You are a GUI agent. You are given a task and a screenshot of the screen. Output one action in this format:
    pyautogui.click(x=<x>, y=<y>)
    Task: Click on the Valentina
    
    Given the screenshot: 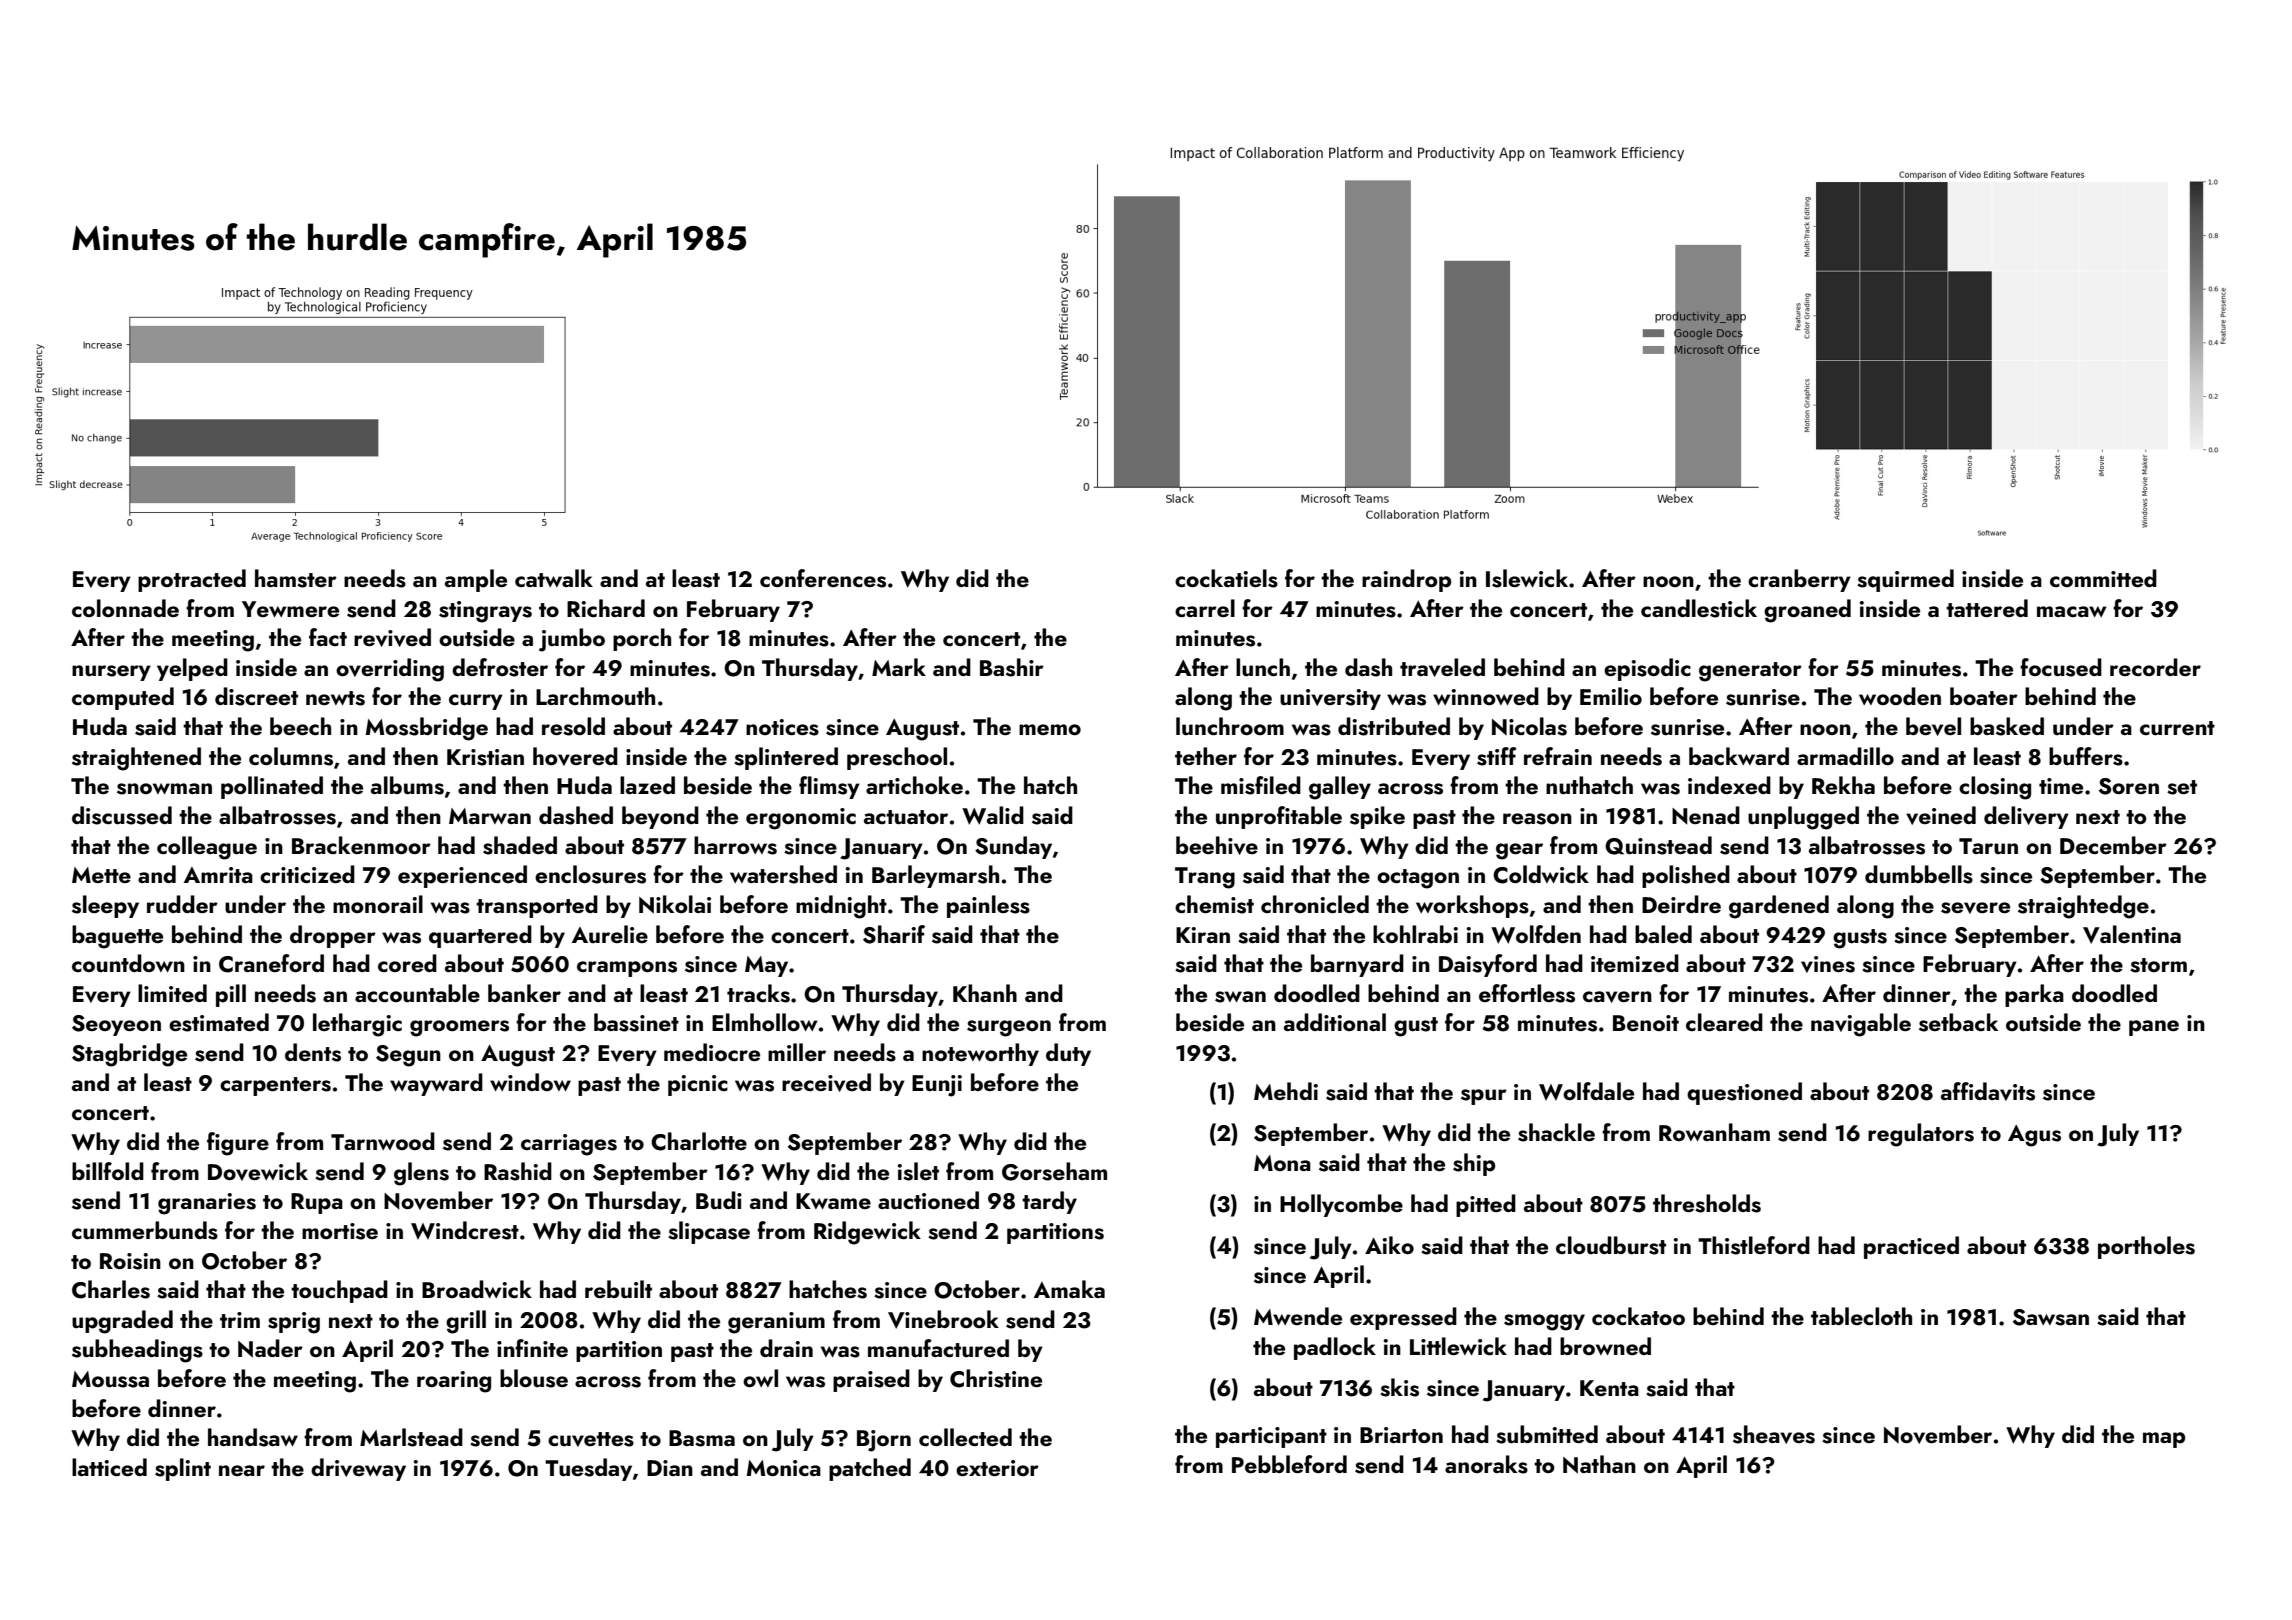 What is the action you would take?
    pyautogui.click(x=2132, y=934)
